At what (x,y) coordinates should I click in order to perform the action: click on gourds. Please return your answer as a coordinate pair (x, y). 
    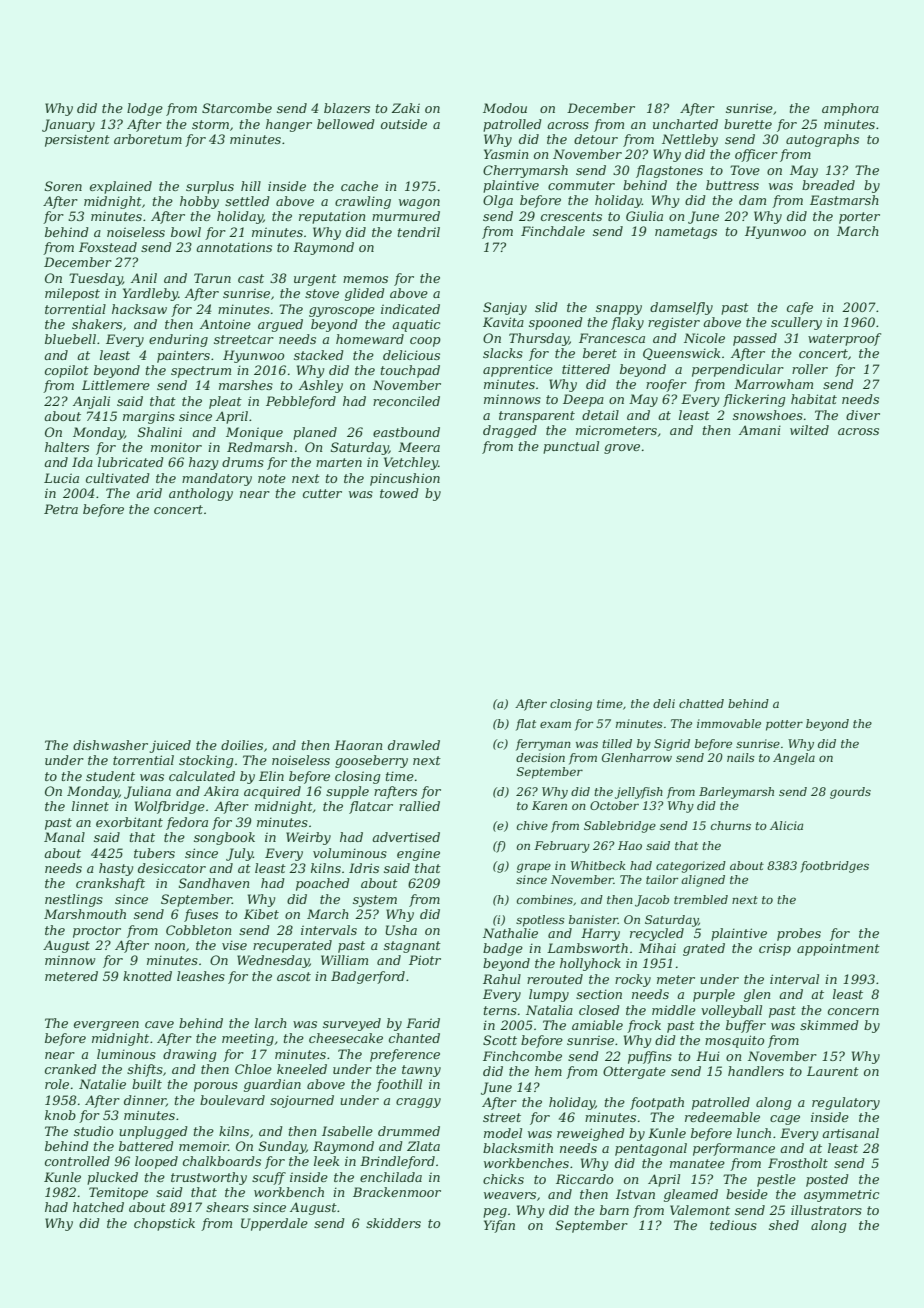
    Looking at the image, I should click on (850, 793).
